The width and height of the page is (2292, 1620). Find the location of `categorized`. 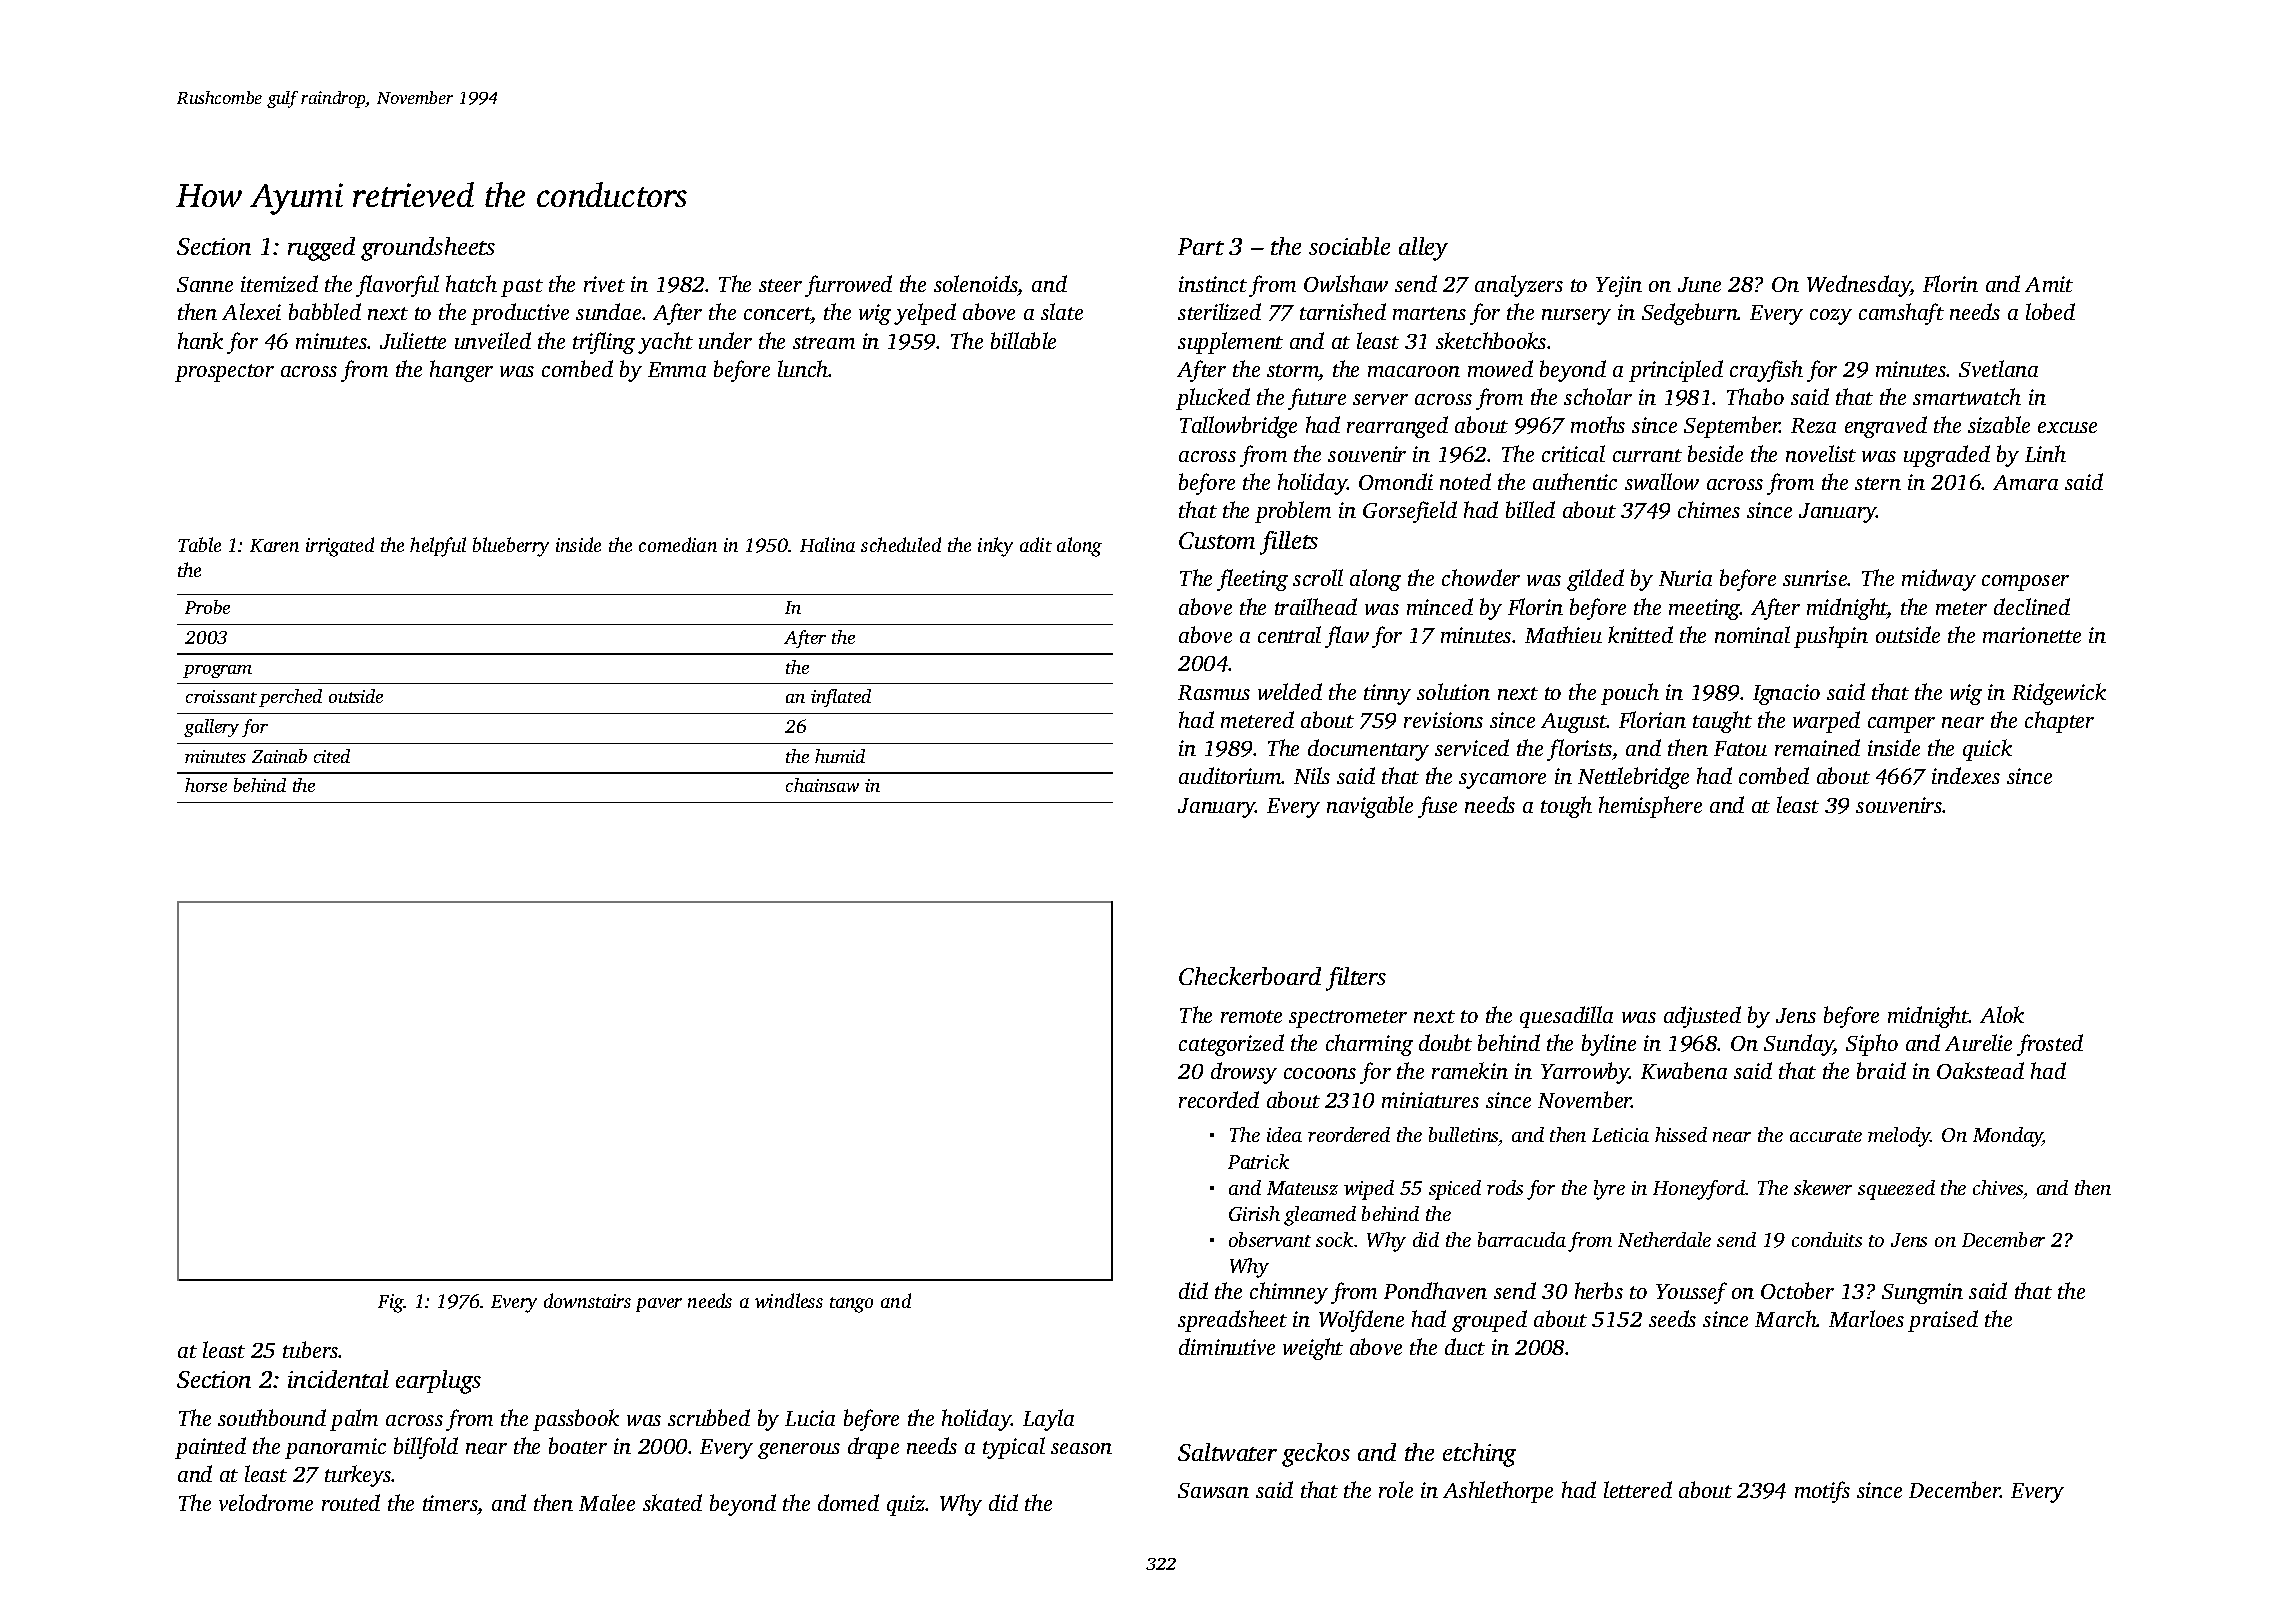

categorized is located at coordinates (1231, 1045).
